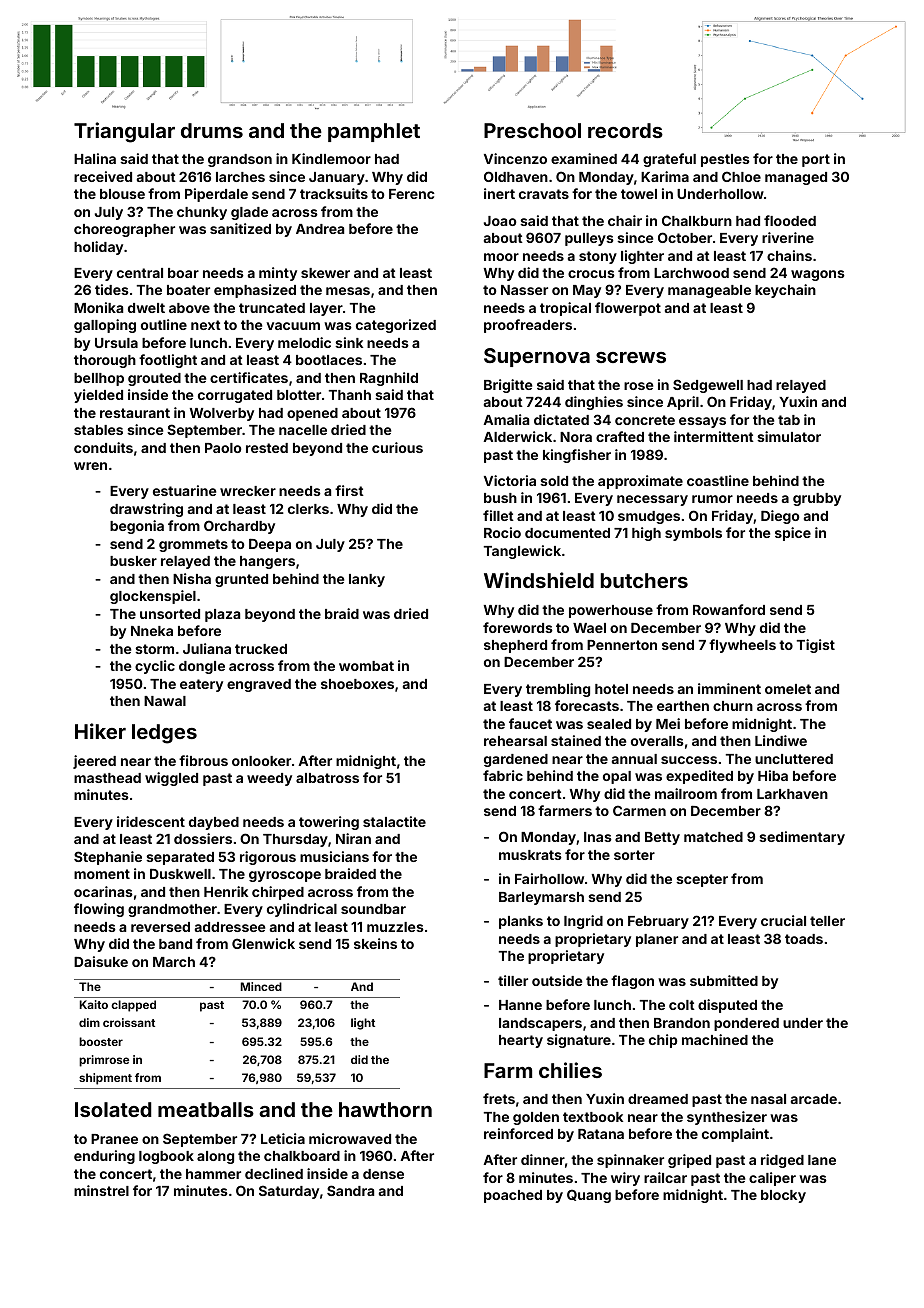 Image resolution: width=924 pixels, height=1308 pixels. I want to click on fabric, so click(503, 775).
